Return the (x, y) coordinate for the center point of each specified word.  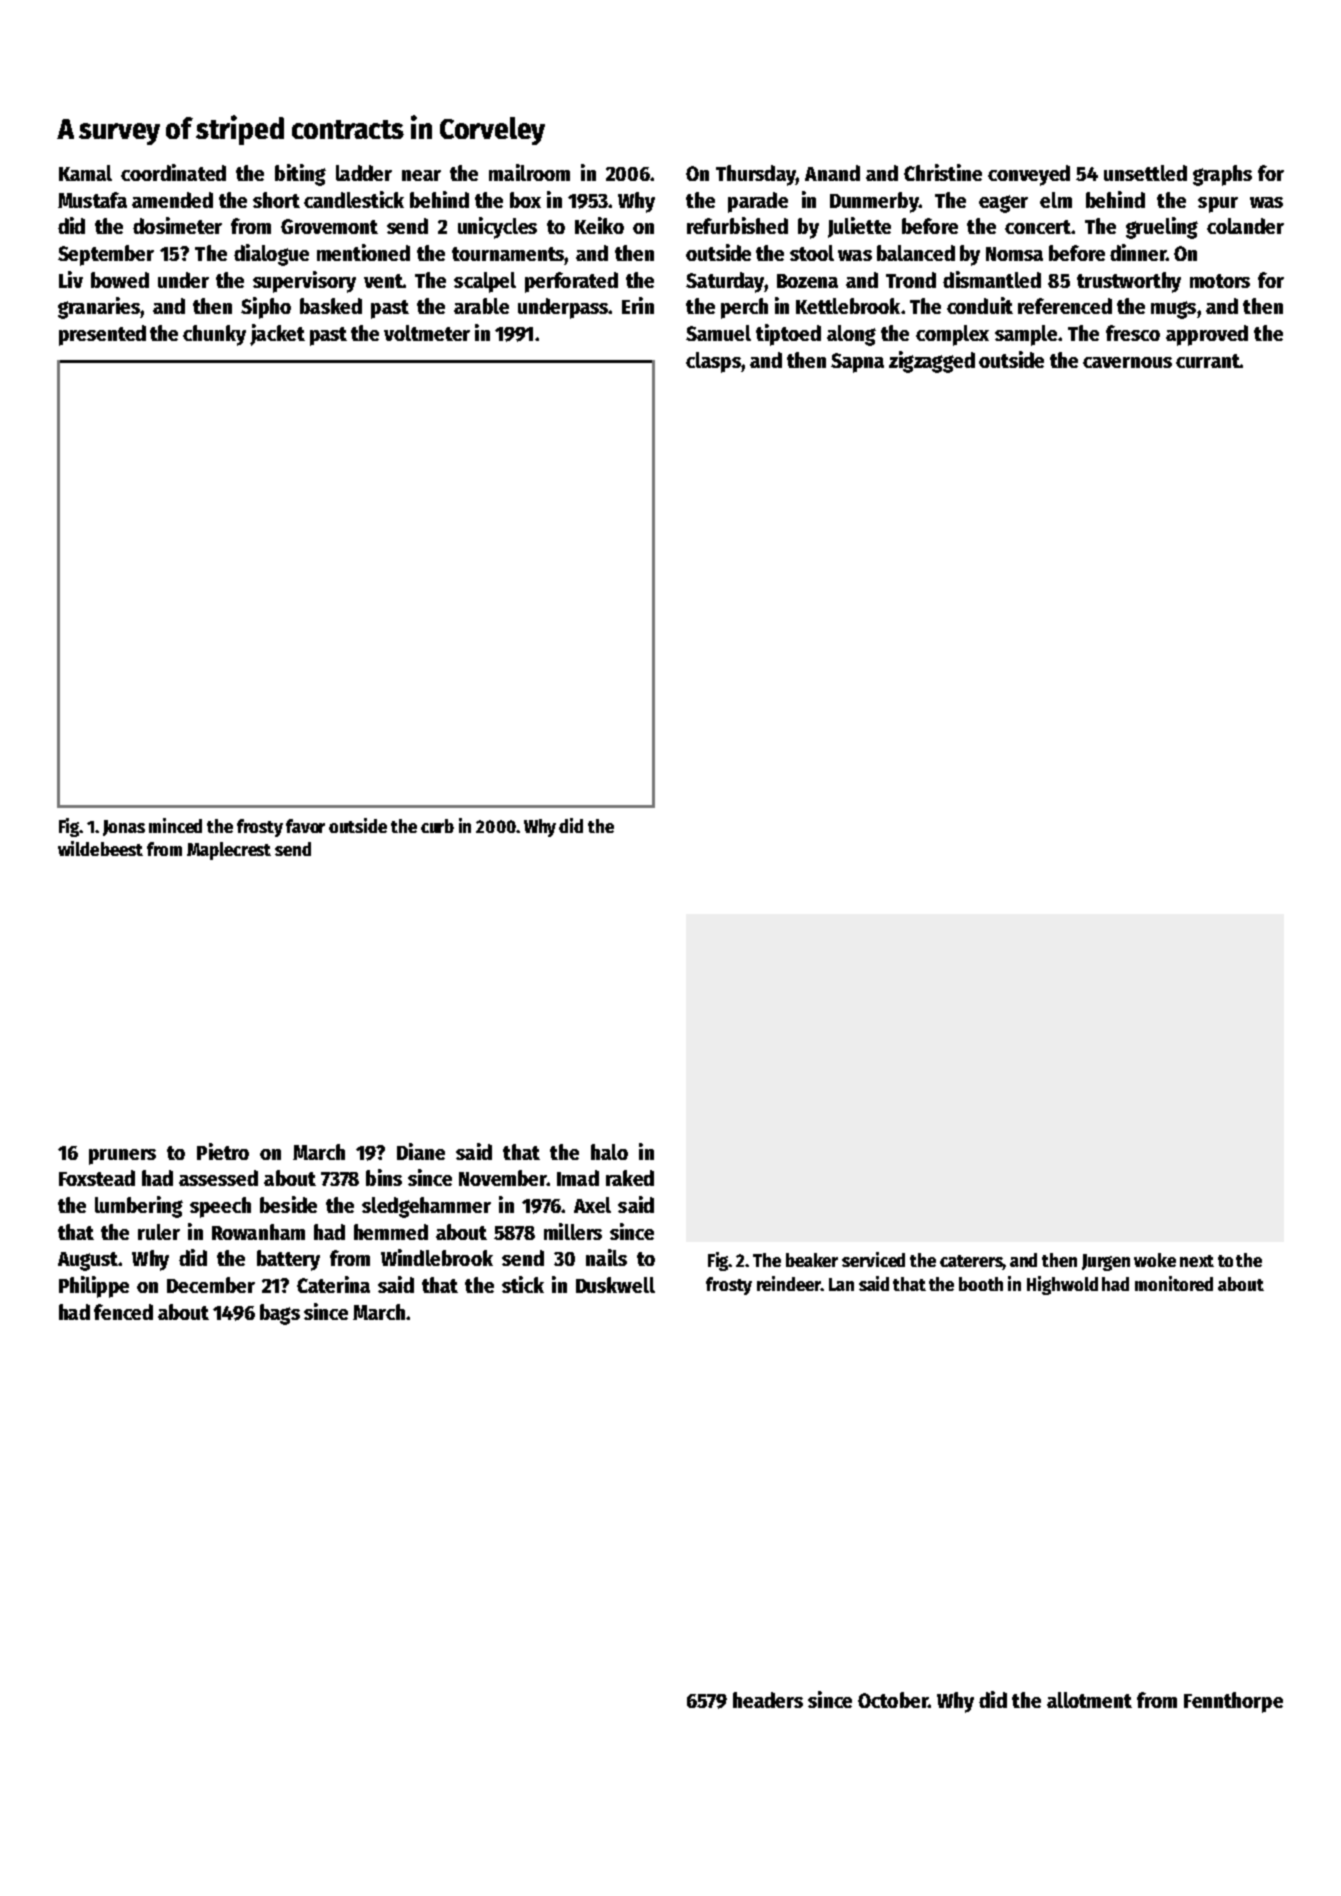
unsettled (1145, 173)
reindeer (789, 1283)
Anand (832, 173)
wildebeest (100, 848)
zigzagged (932, 362)
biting (300, 175)
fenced (123, 1312)
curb (437, 826)
